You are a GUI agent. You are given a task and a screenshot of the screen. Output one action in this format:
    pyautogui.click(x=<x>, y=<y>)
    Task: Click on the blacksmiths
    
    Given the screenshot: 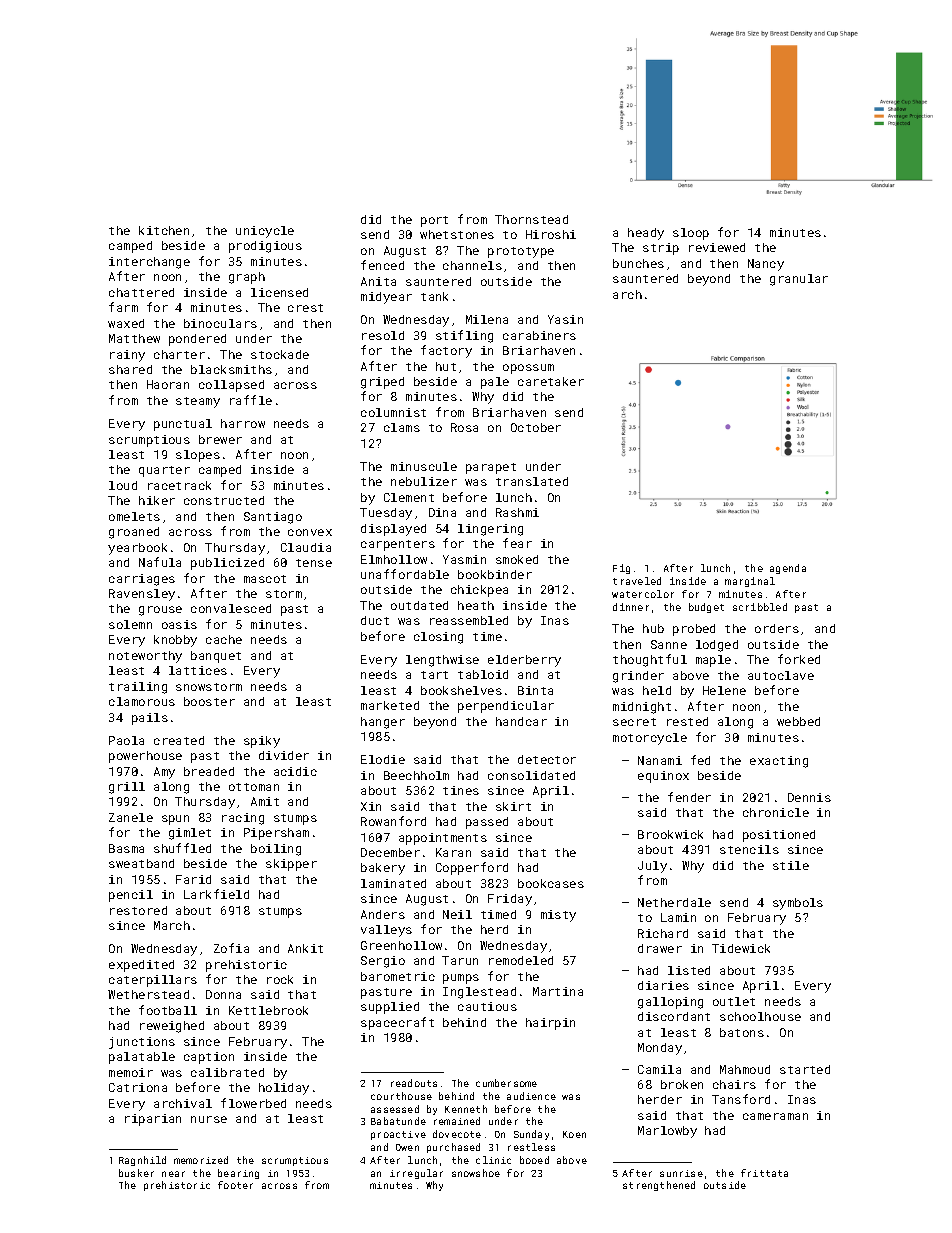 What is the action you would take?
    pyautogui.click(x=231, y=369)
